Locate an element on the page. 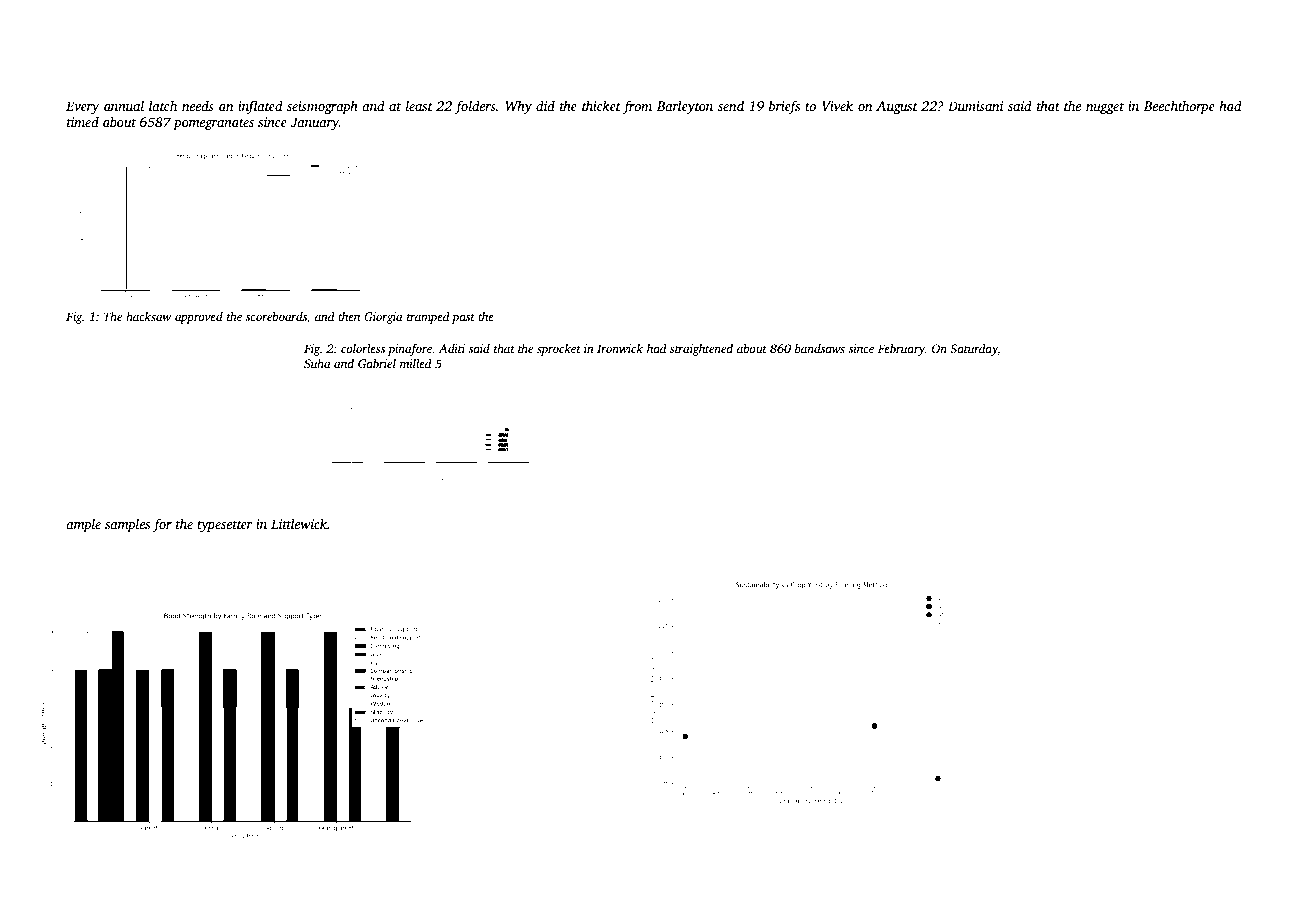 Image resolution: width=1308 pixels, height=924 pixels. latch is located at coordinates (163, 105).
